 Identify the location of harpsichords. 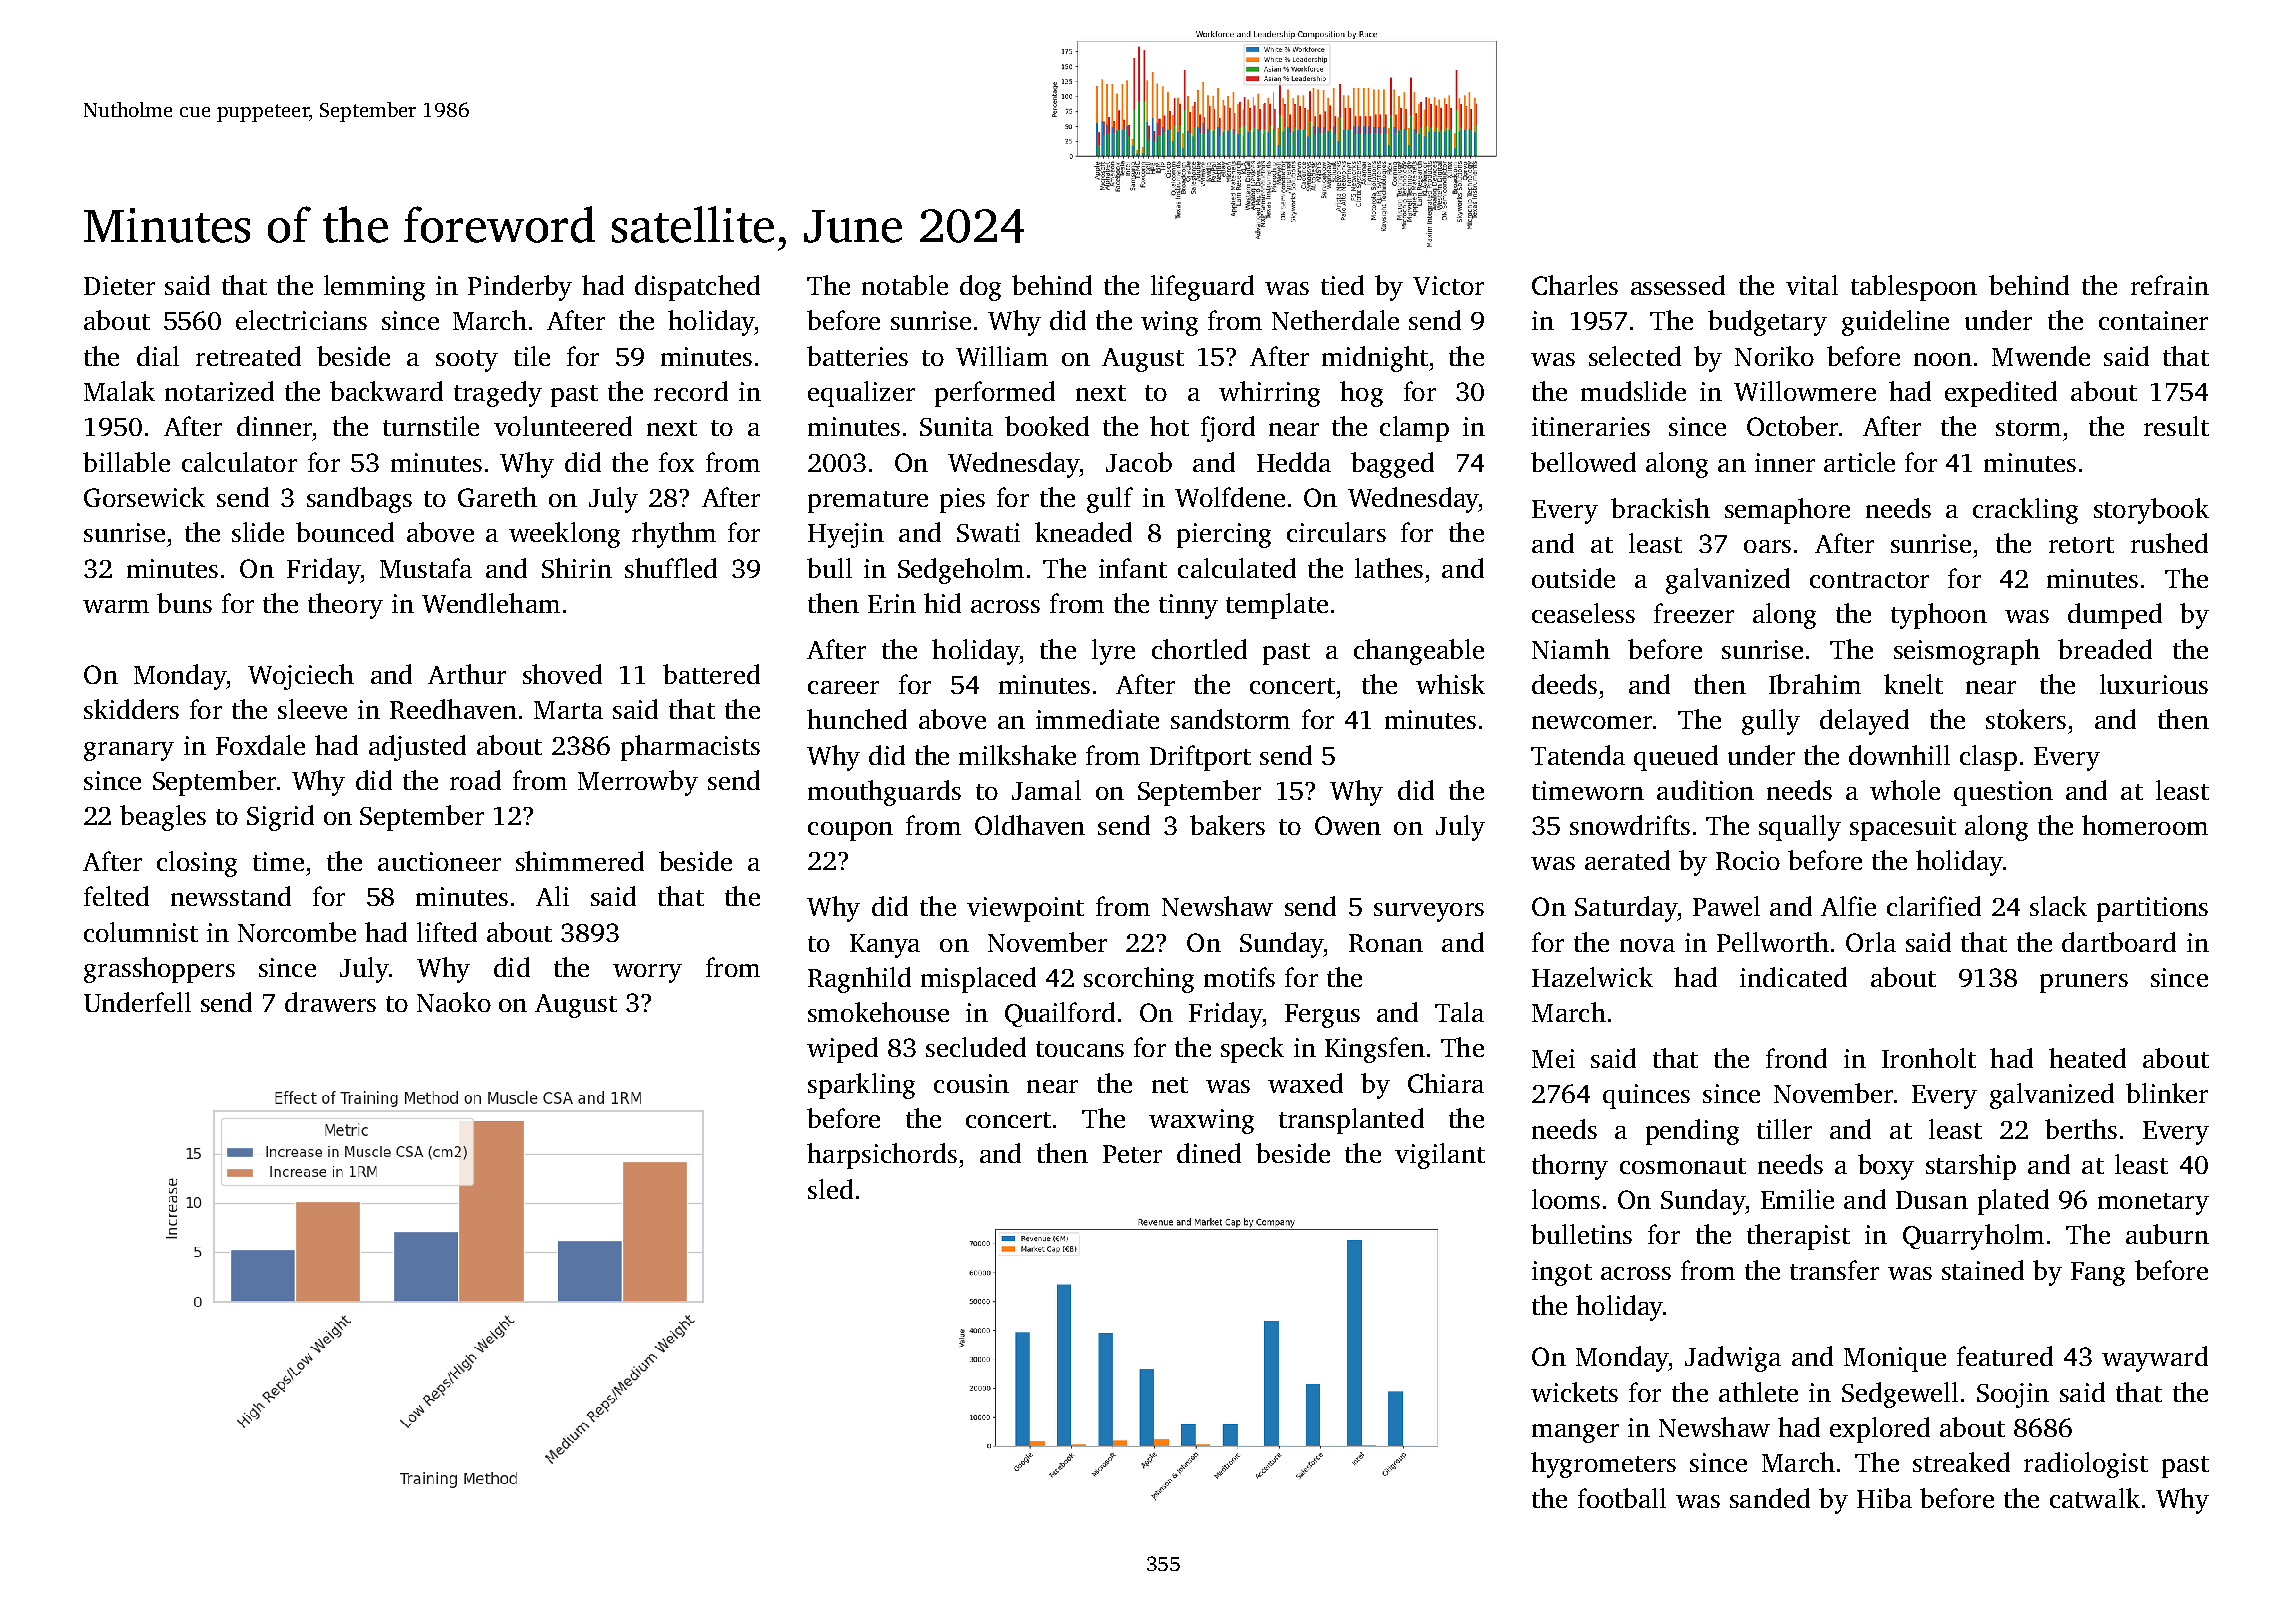
(882, 1156).
